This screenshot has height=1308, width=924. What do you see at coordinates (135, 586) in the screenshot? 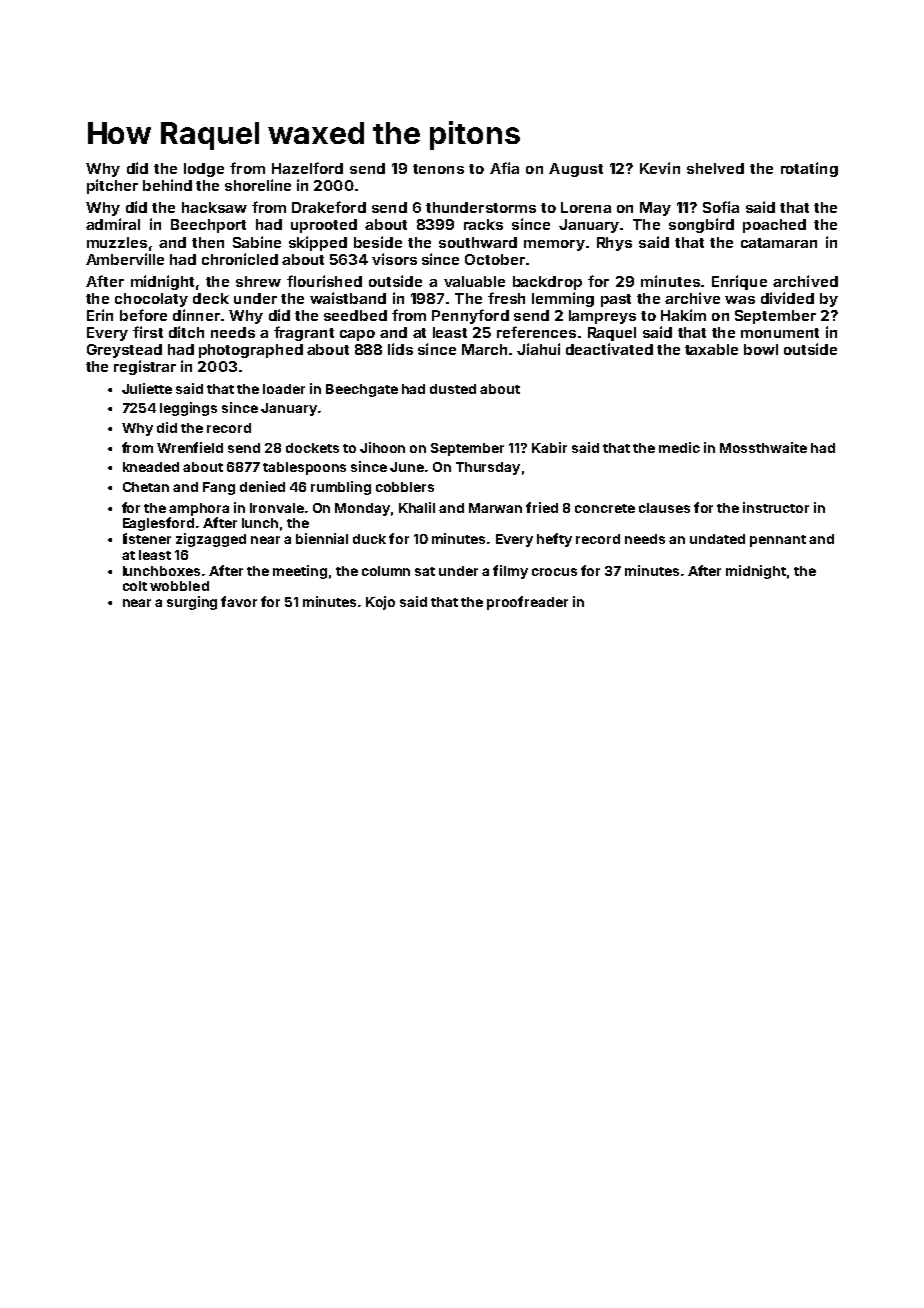
I see `colt` at bounding box center [135, 586].
